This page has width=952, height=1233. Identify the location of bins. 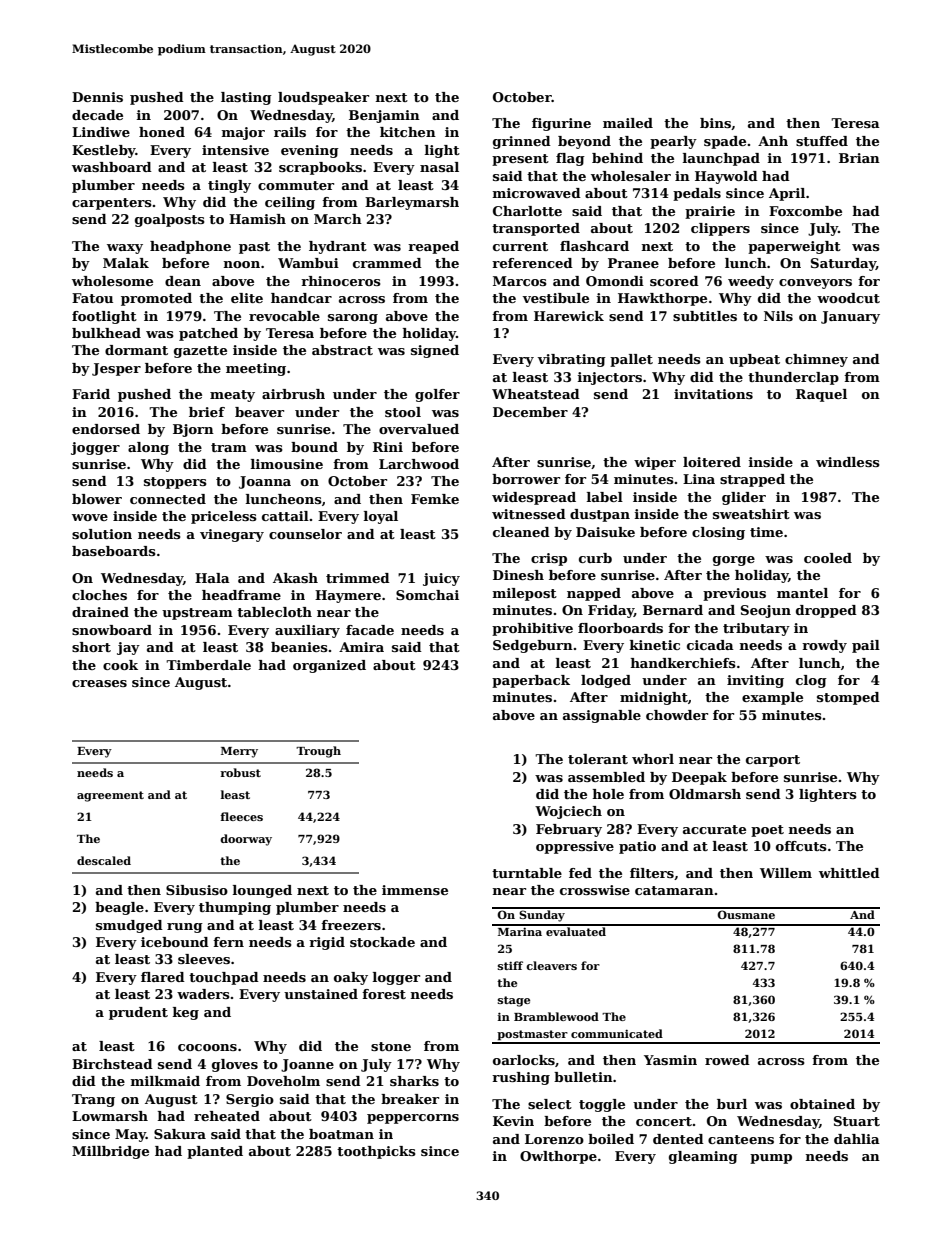
(715, 123).
